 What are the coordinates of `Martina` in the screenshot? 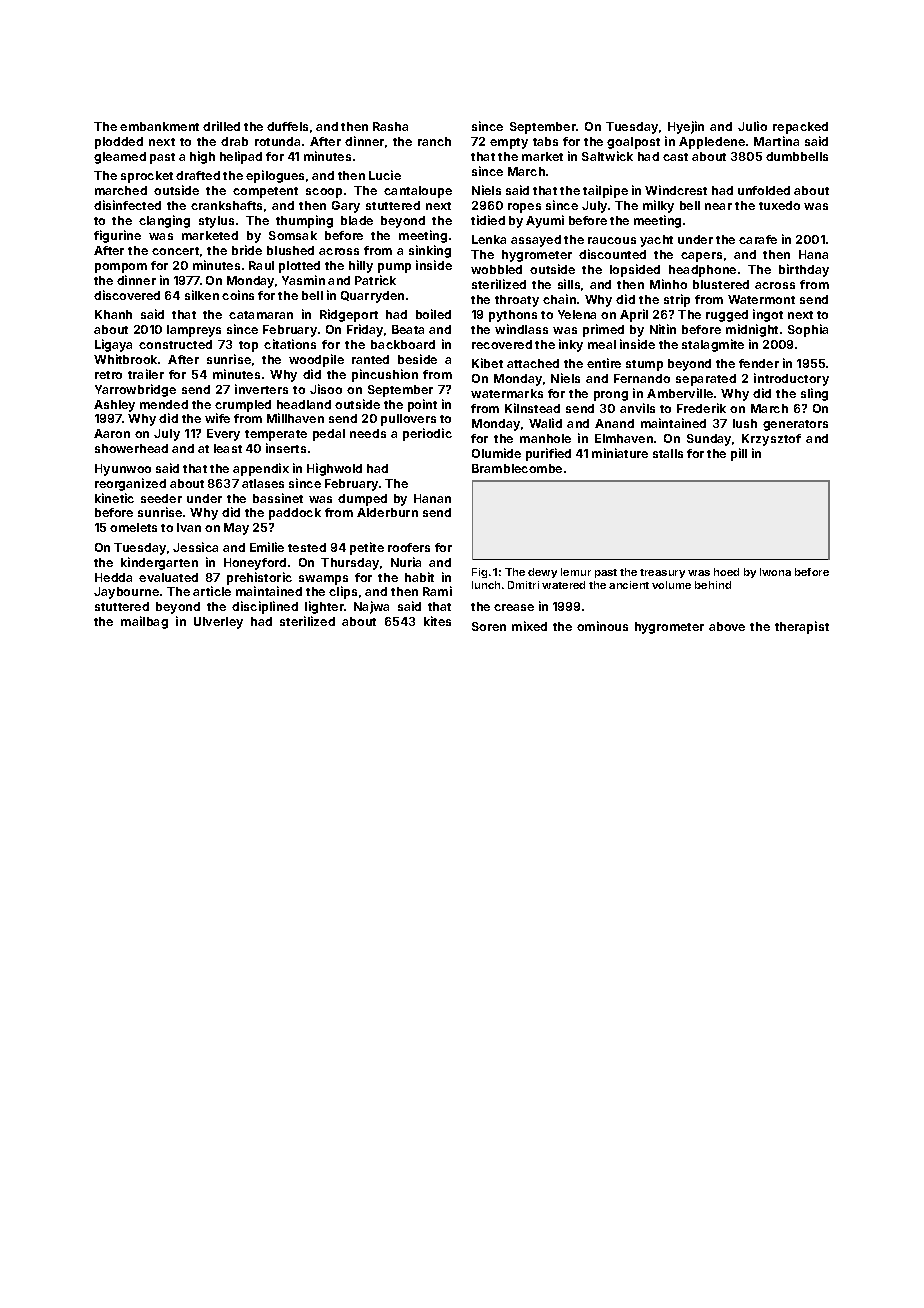 It's located at (776, 141).
